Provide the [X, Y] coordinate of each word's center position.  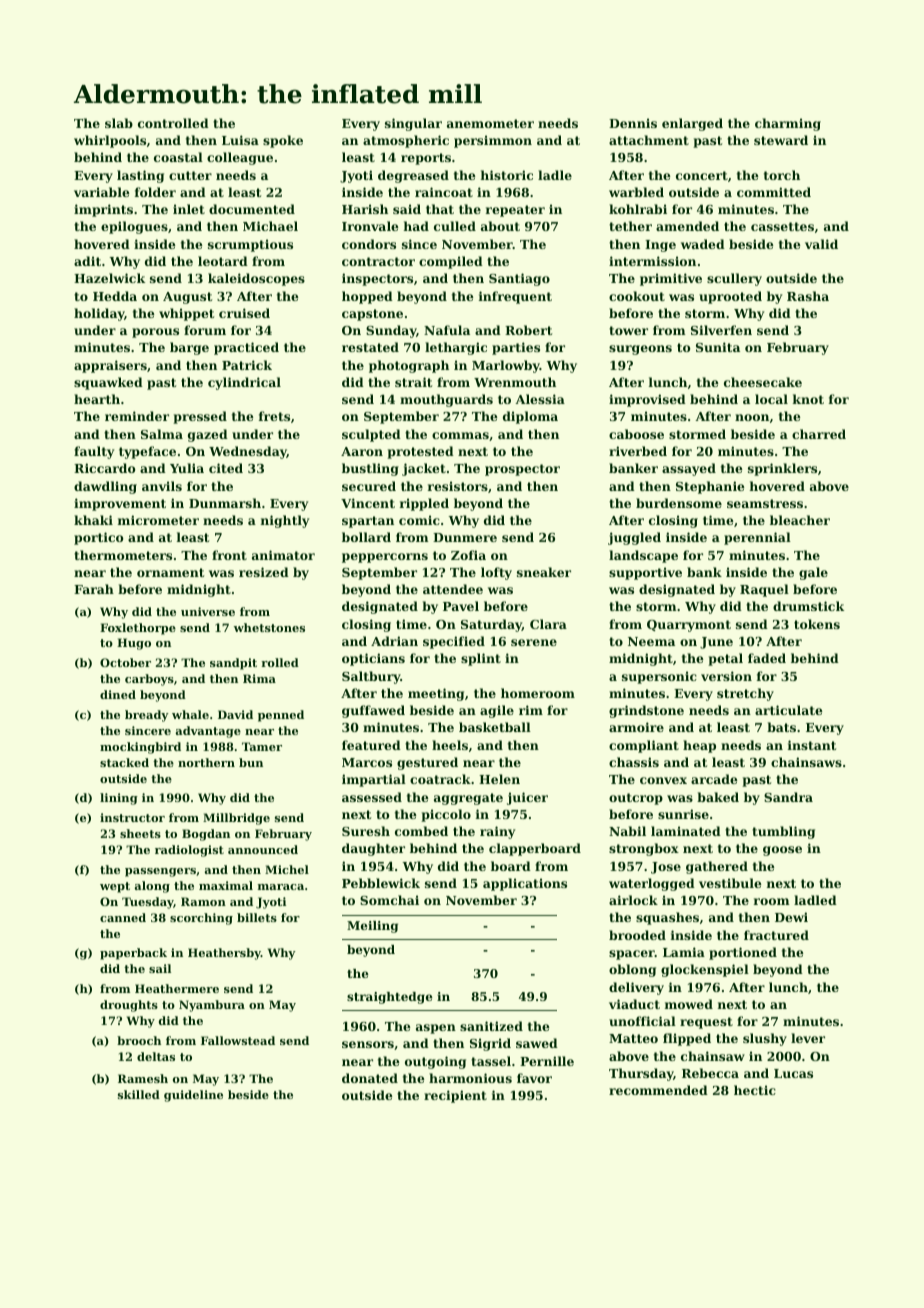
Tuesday [148, 903]
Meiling [372, 927]
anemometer [490, 123]
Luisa [240, 140]
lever [808, 1038]
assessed [372, 797]
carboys [149, 680]
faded [767, 658]
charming [788, 124]
